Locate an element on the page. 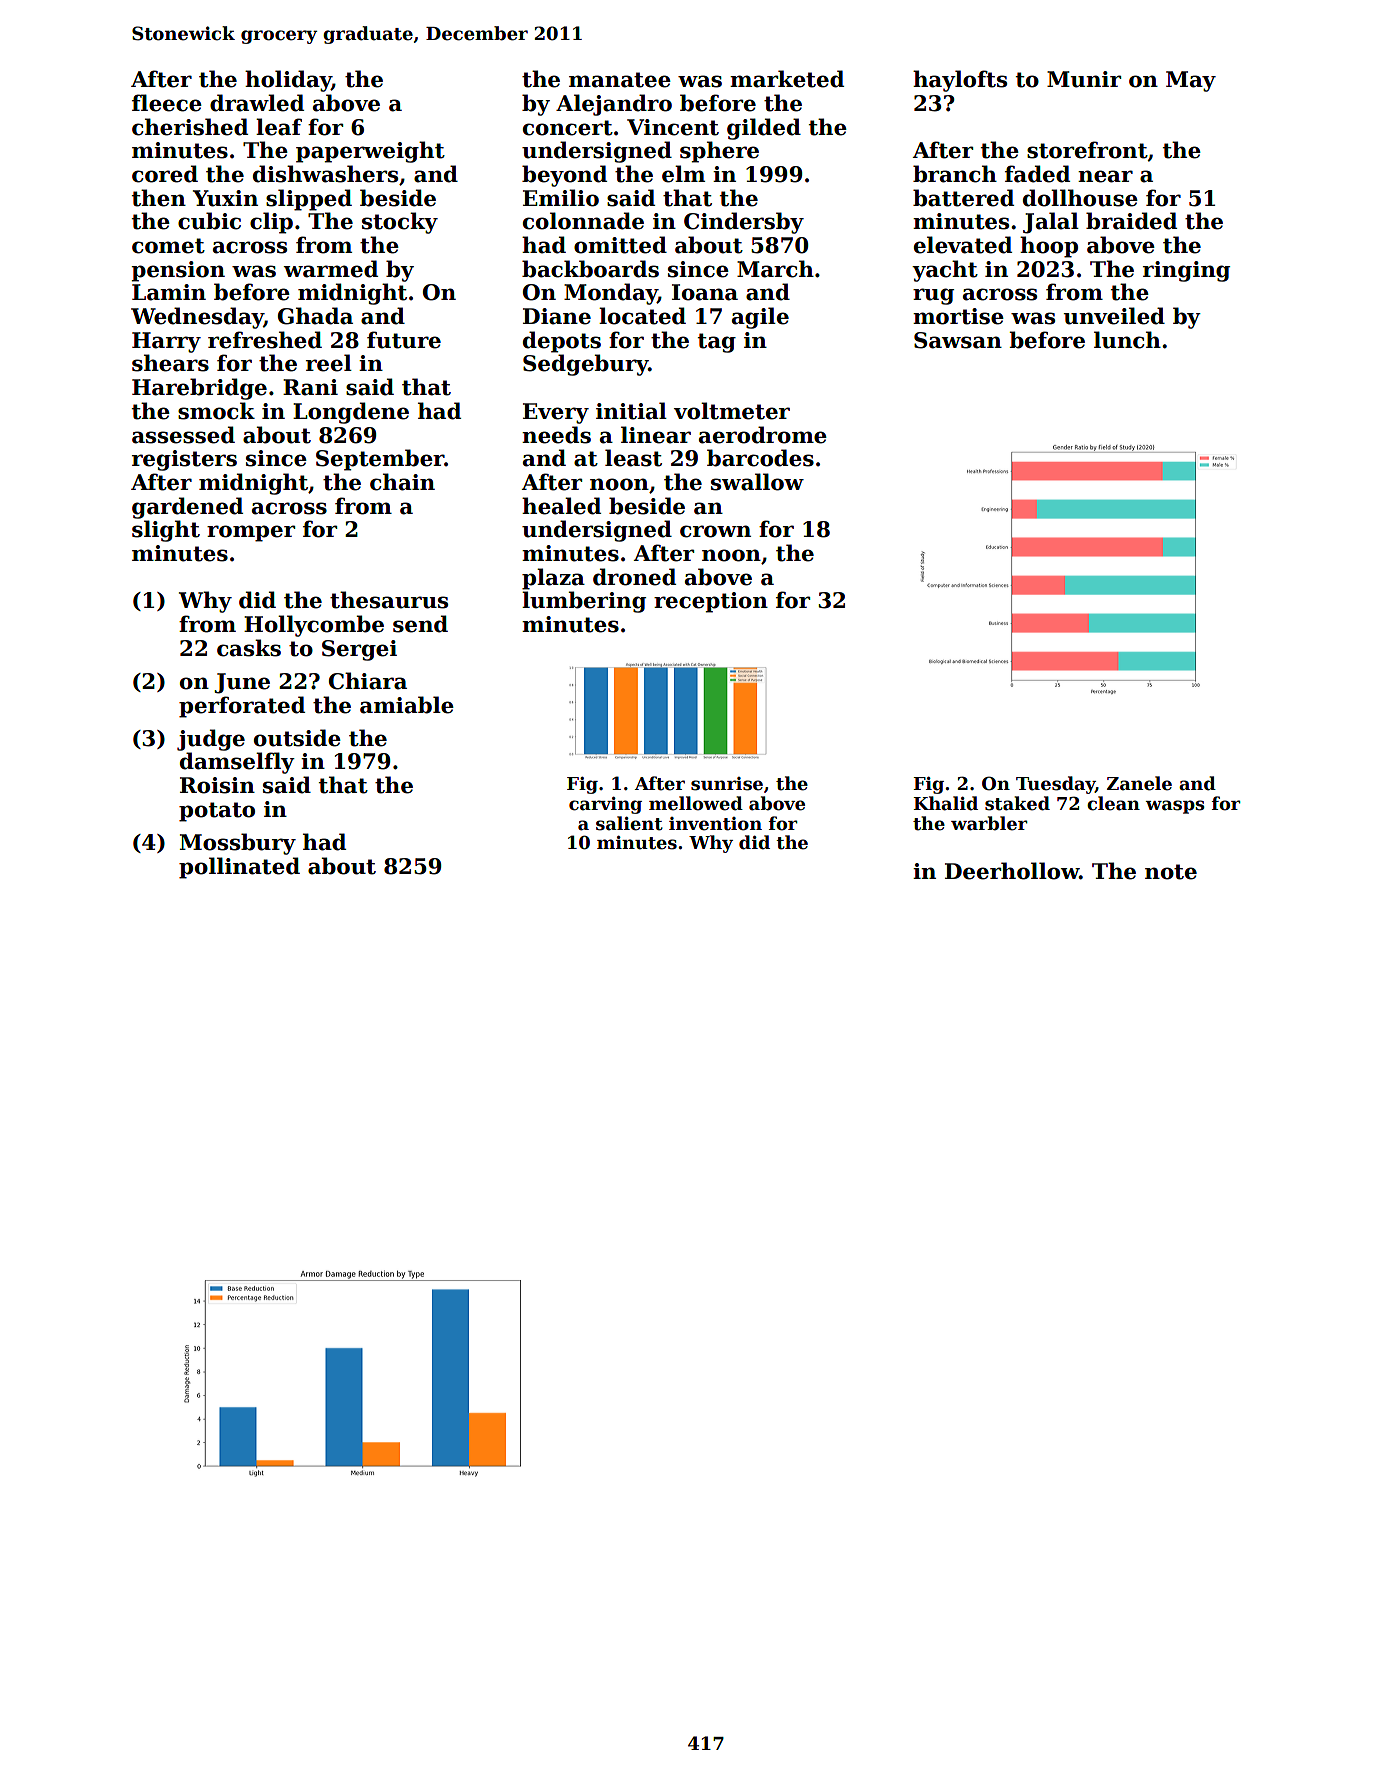 The width and height of the document is (1375, 1779). note is located at coordinates (1171, 872).
